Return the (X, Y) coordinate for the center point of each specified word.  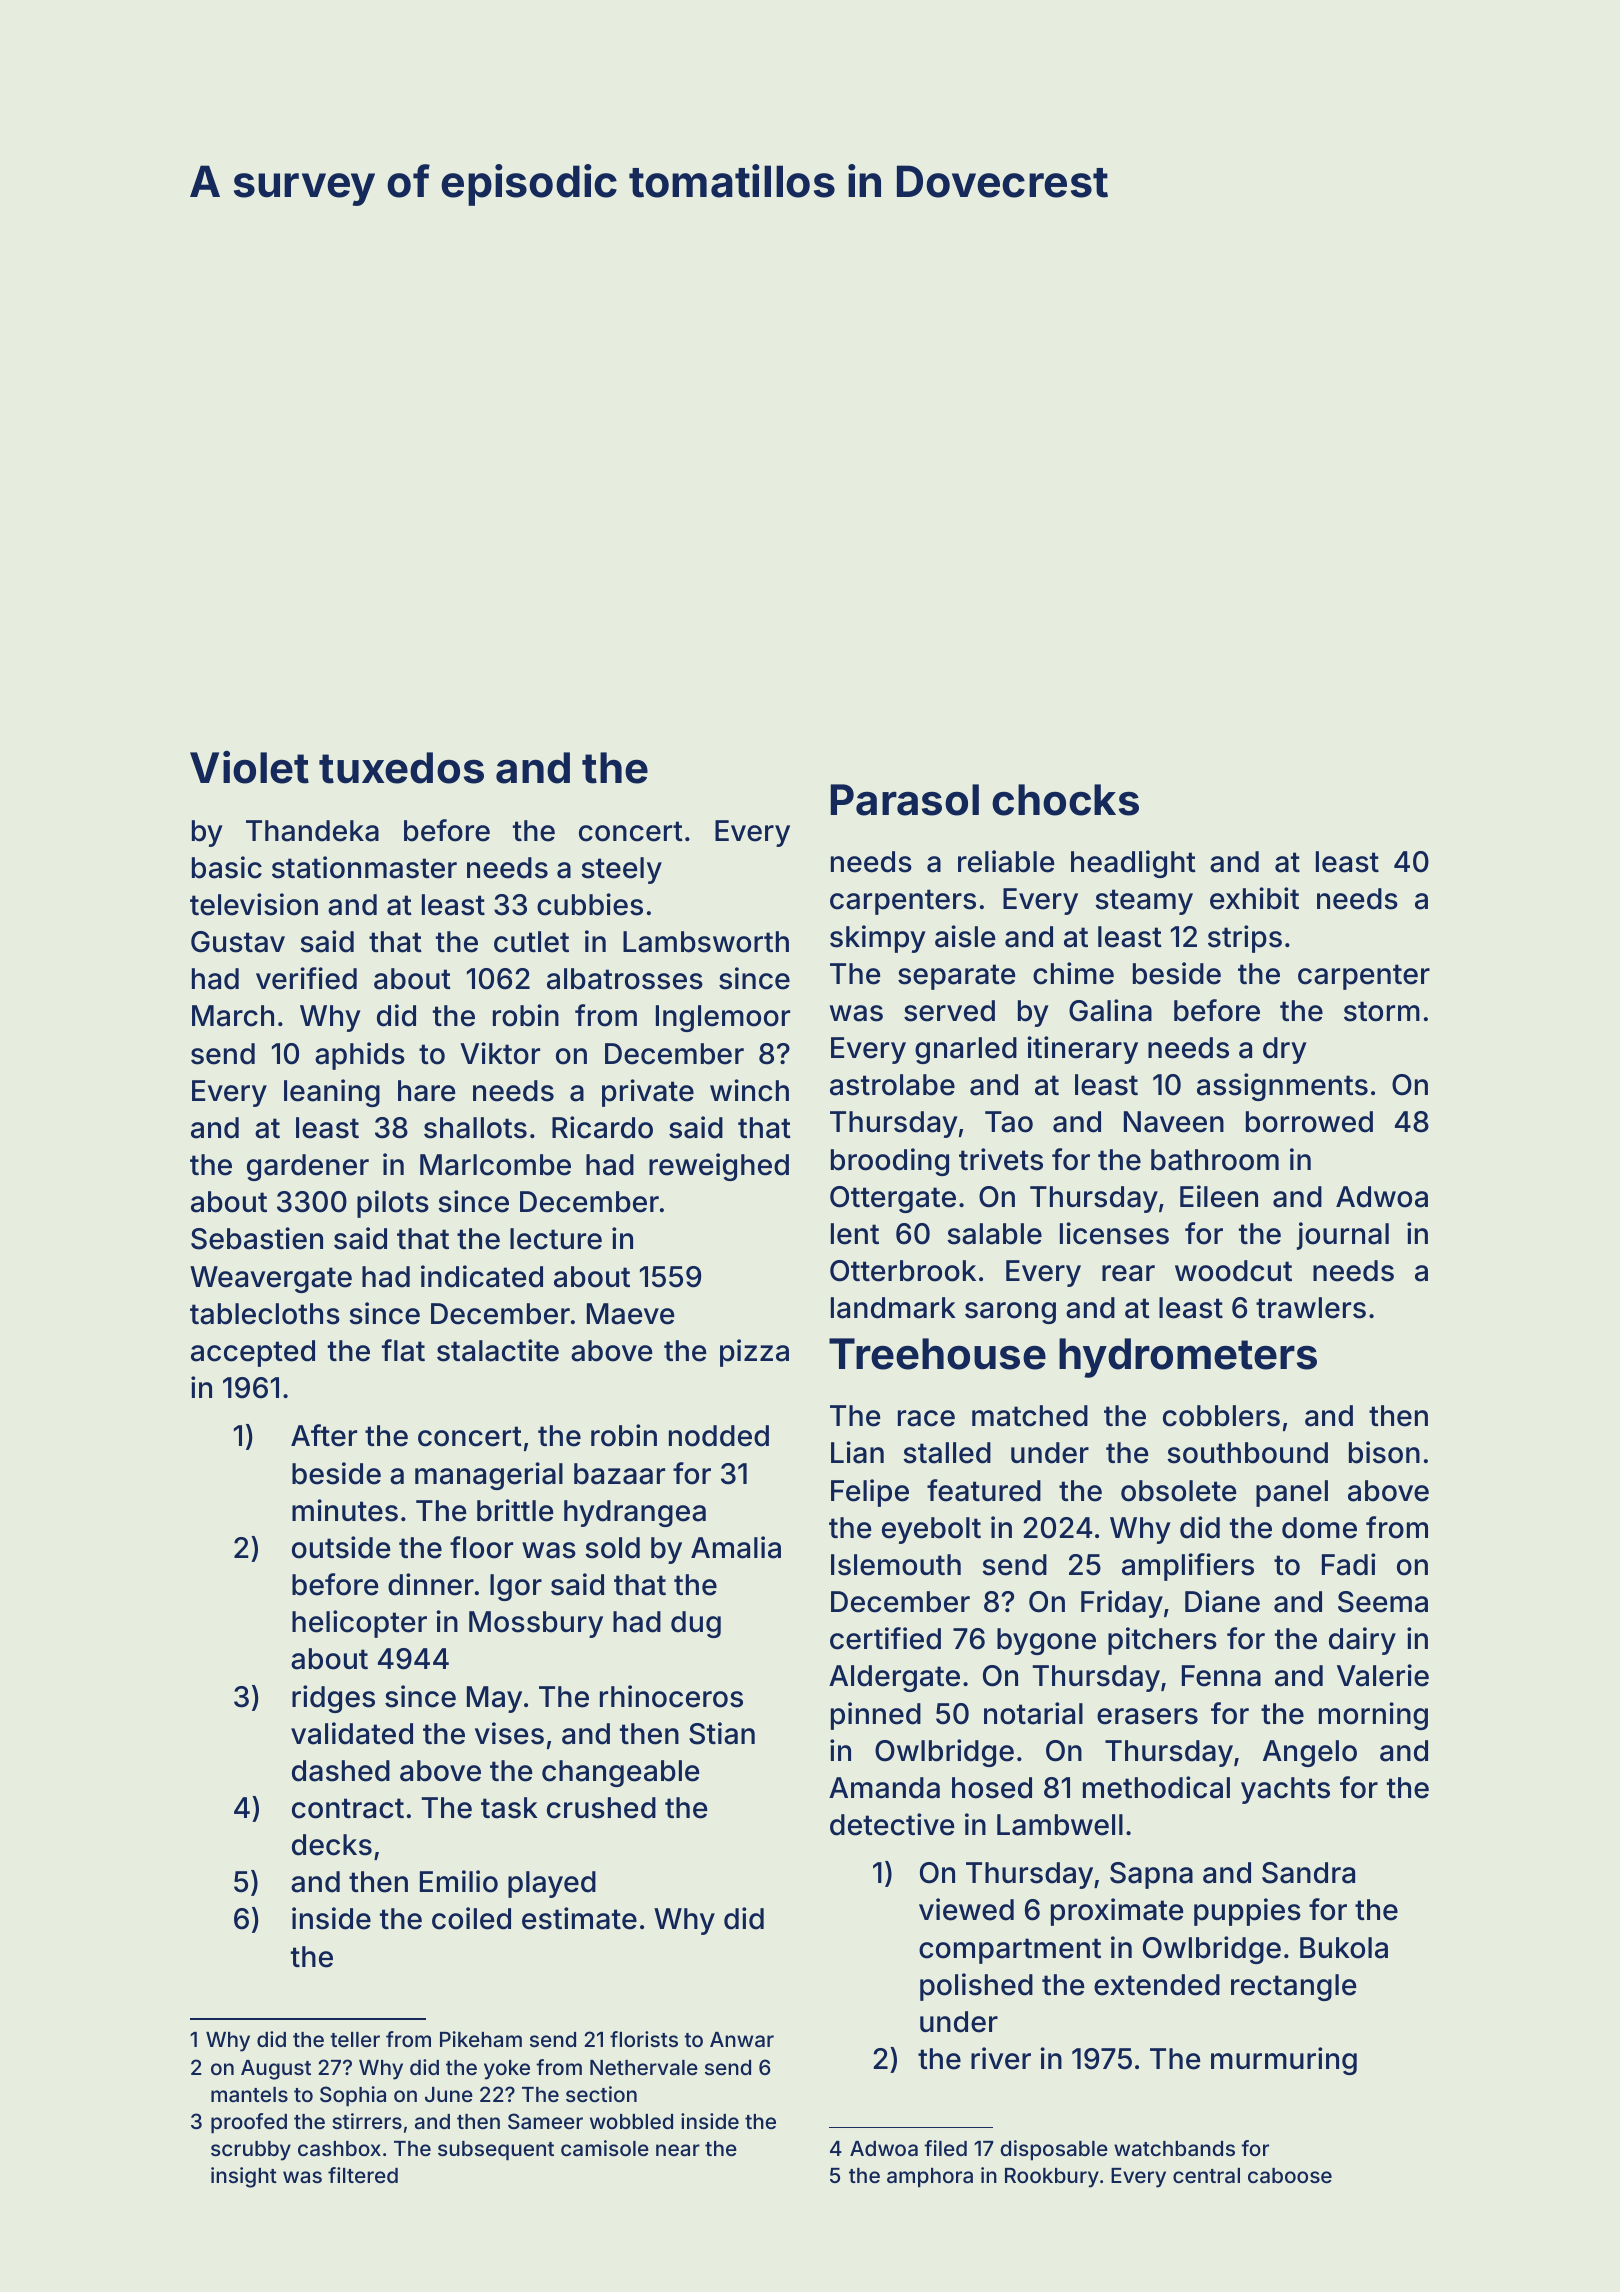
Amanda (884, 1788)
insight (244, 2177)
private (648, 1093)
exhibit (1254, 898)
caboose (1290, 2175)
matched (1030, 1416)
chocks (1065, 800)
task (509, 1808)
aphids (360, 1056)
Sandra (1308, 1873)
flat (403, 1350)
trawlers (1311, 1308)
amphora (930, 2178)
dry (1285, 1050)
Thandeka (312, 831)
